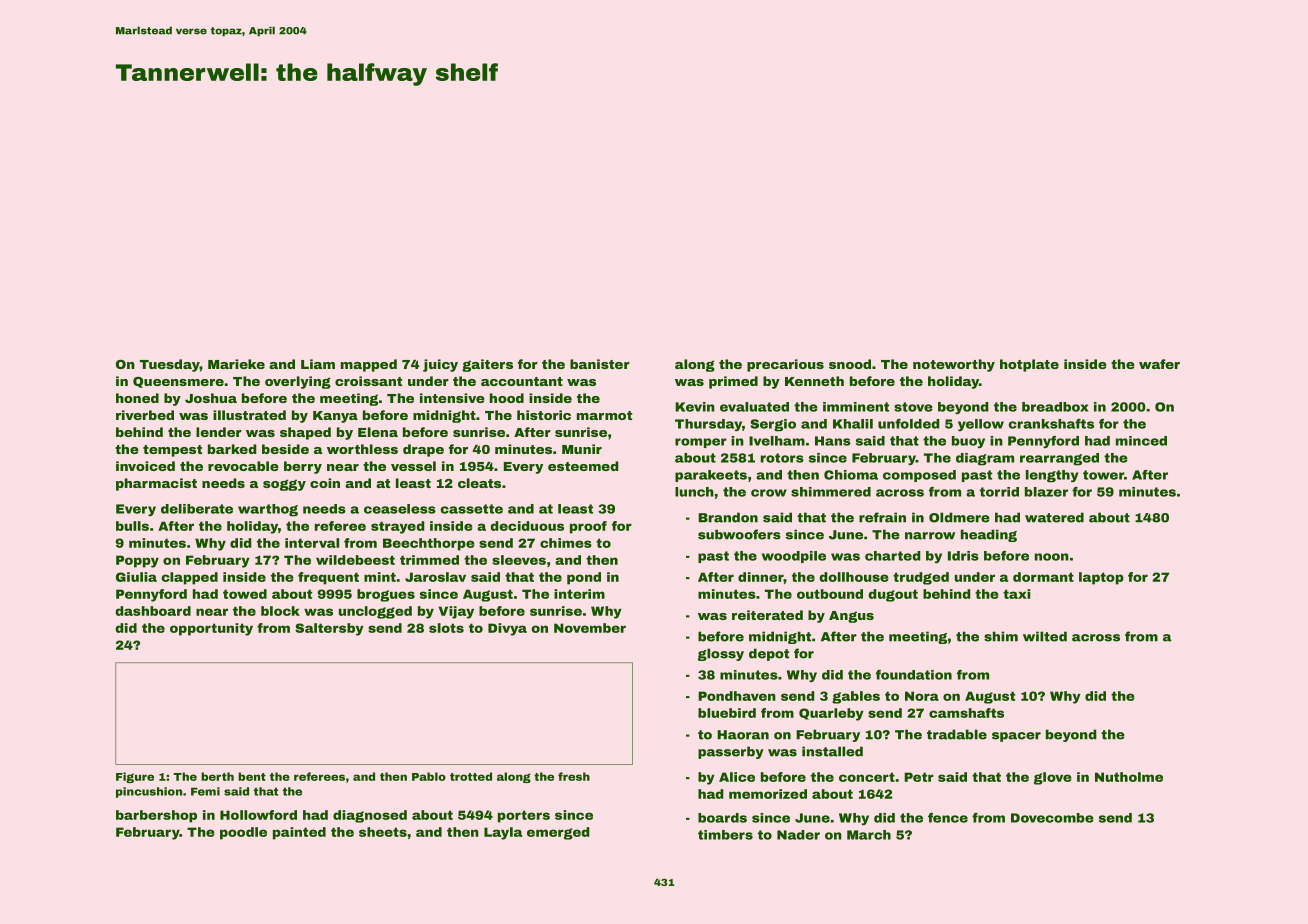 Image resolution: width=1308 pixels, height=924 pixels. What do you see at coordinates (137, 561) in the screenshot?
I see `Poppy` at bounding box center [137, 561].
